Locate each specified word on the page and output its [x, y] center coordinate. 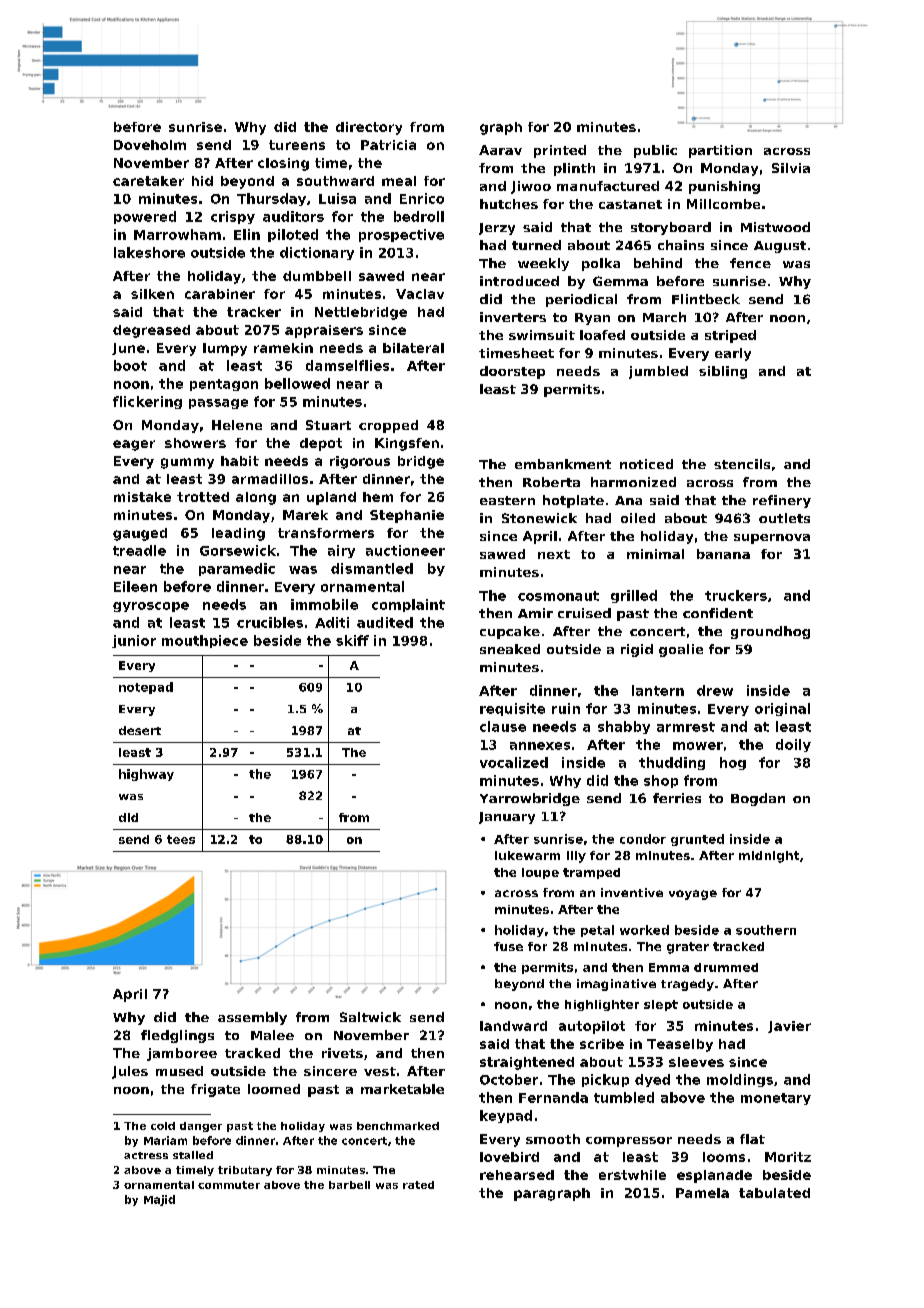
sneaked [510, 649]
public [655, 151]
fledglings [177, 1036]
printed [560, 151]
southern [766, 930]
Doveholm [150, 145]
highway [146, 775]
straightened [527, 1063]
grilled [634, 596]
